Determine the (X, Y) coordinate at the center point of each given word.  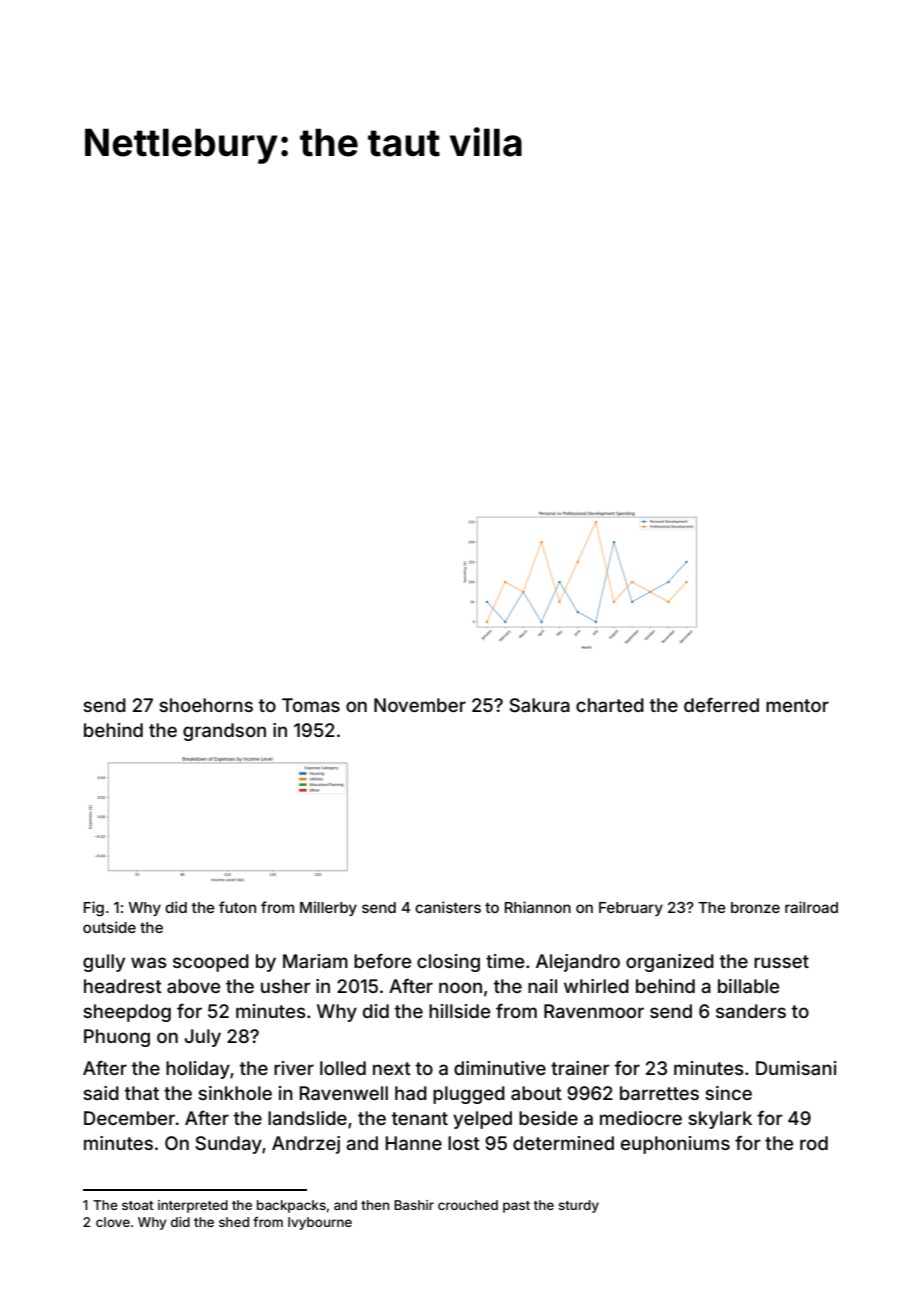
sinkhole (235, 1093)
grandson (224, 732)
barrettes (659, 1093)
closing (448, 963)
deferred (721, 704)
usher (286, 986)
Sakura (539, 705)
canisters (448, 907)
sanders (751, 1011)
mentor (797, 705)
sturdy (578, 1206)
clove (113, 1222)
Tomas (311, 705)
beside (548, 1118)
